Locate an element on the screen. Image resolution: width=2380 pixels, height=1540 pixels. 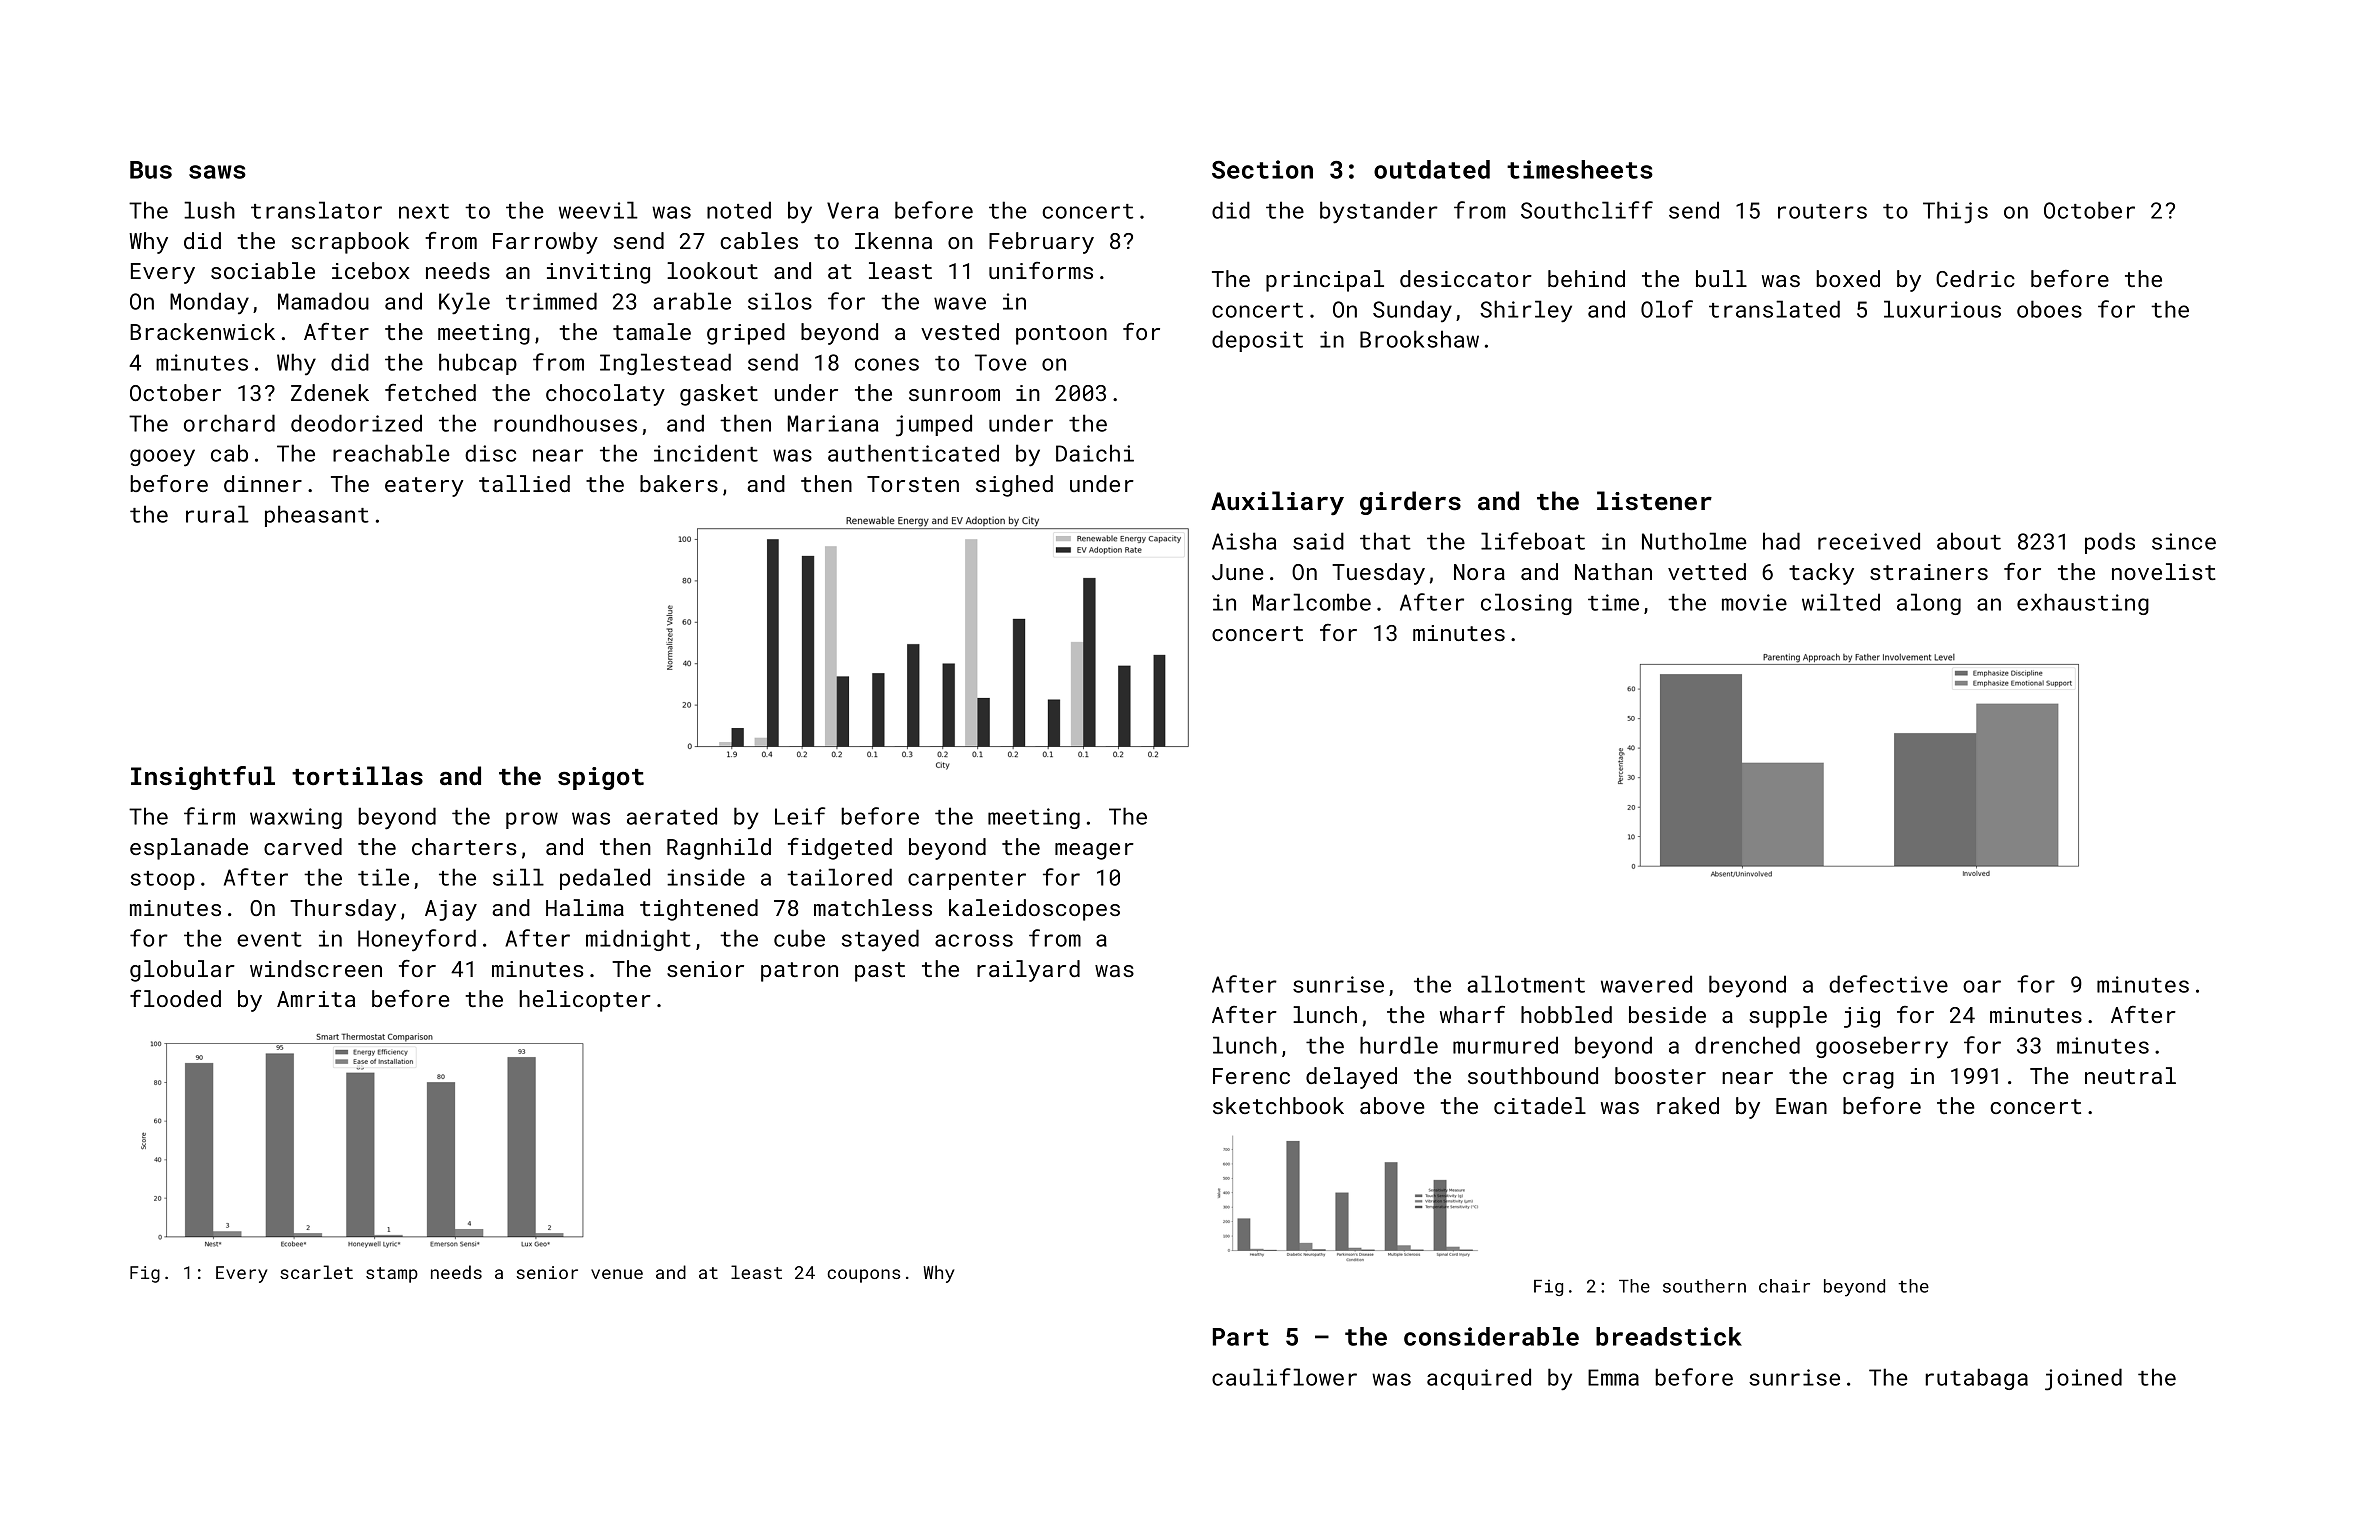
stoop is located at coordinates (163, 880).
